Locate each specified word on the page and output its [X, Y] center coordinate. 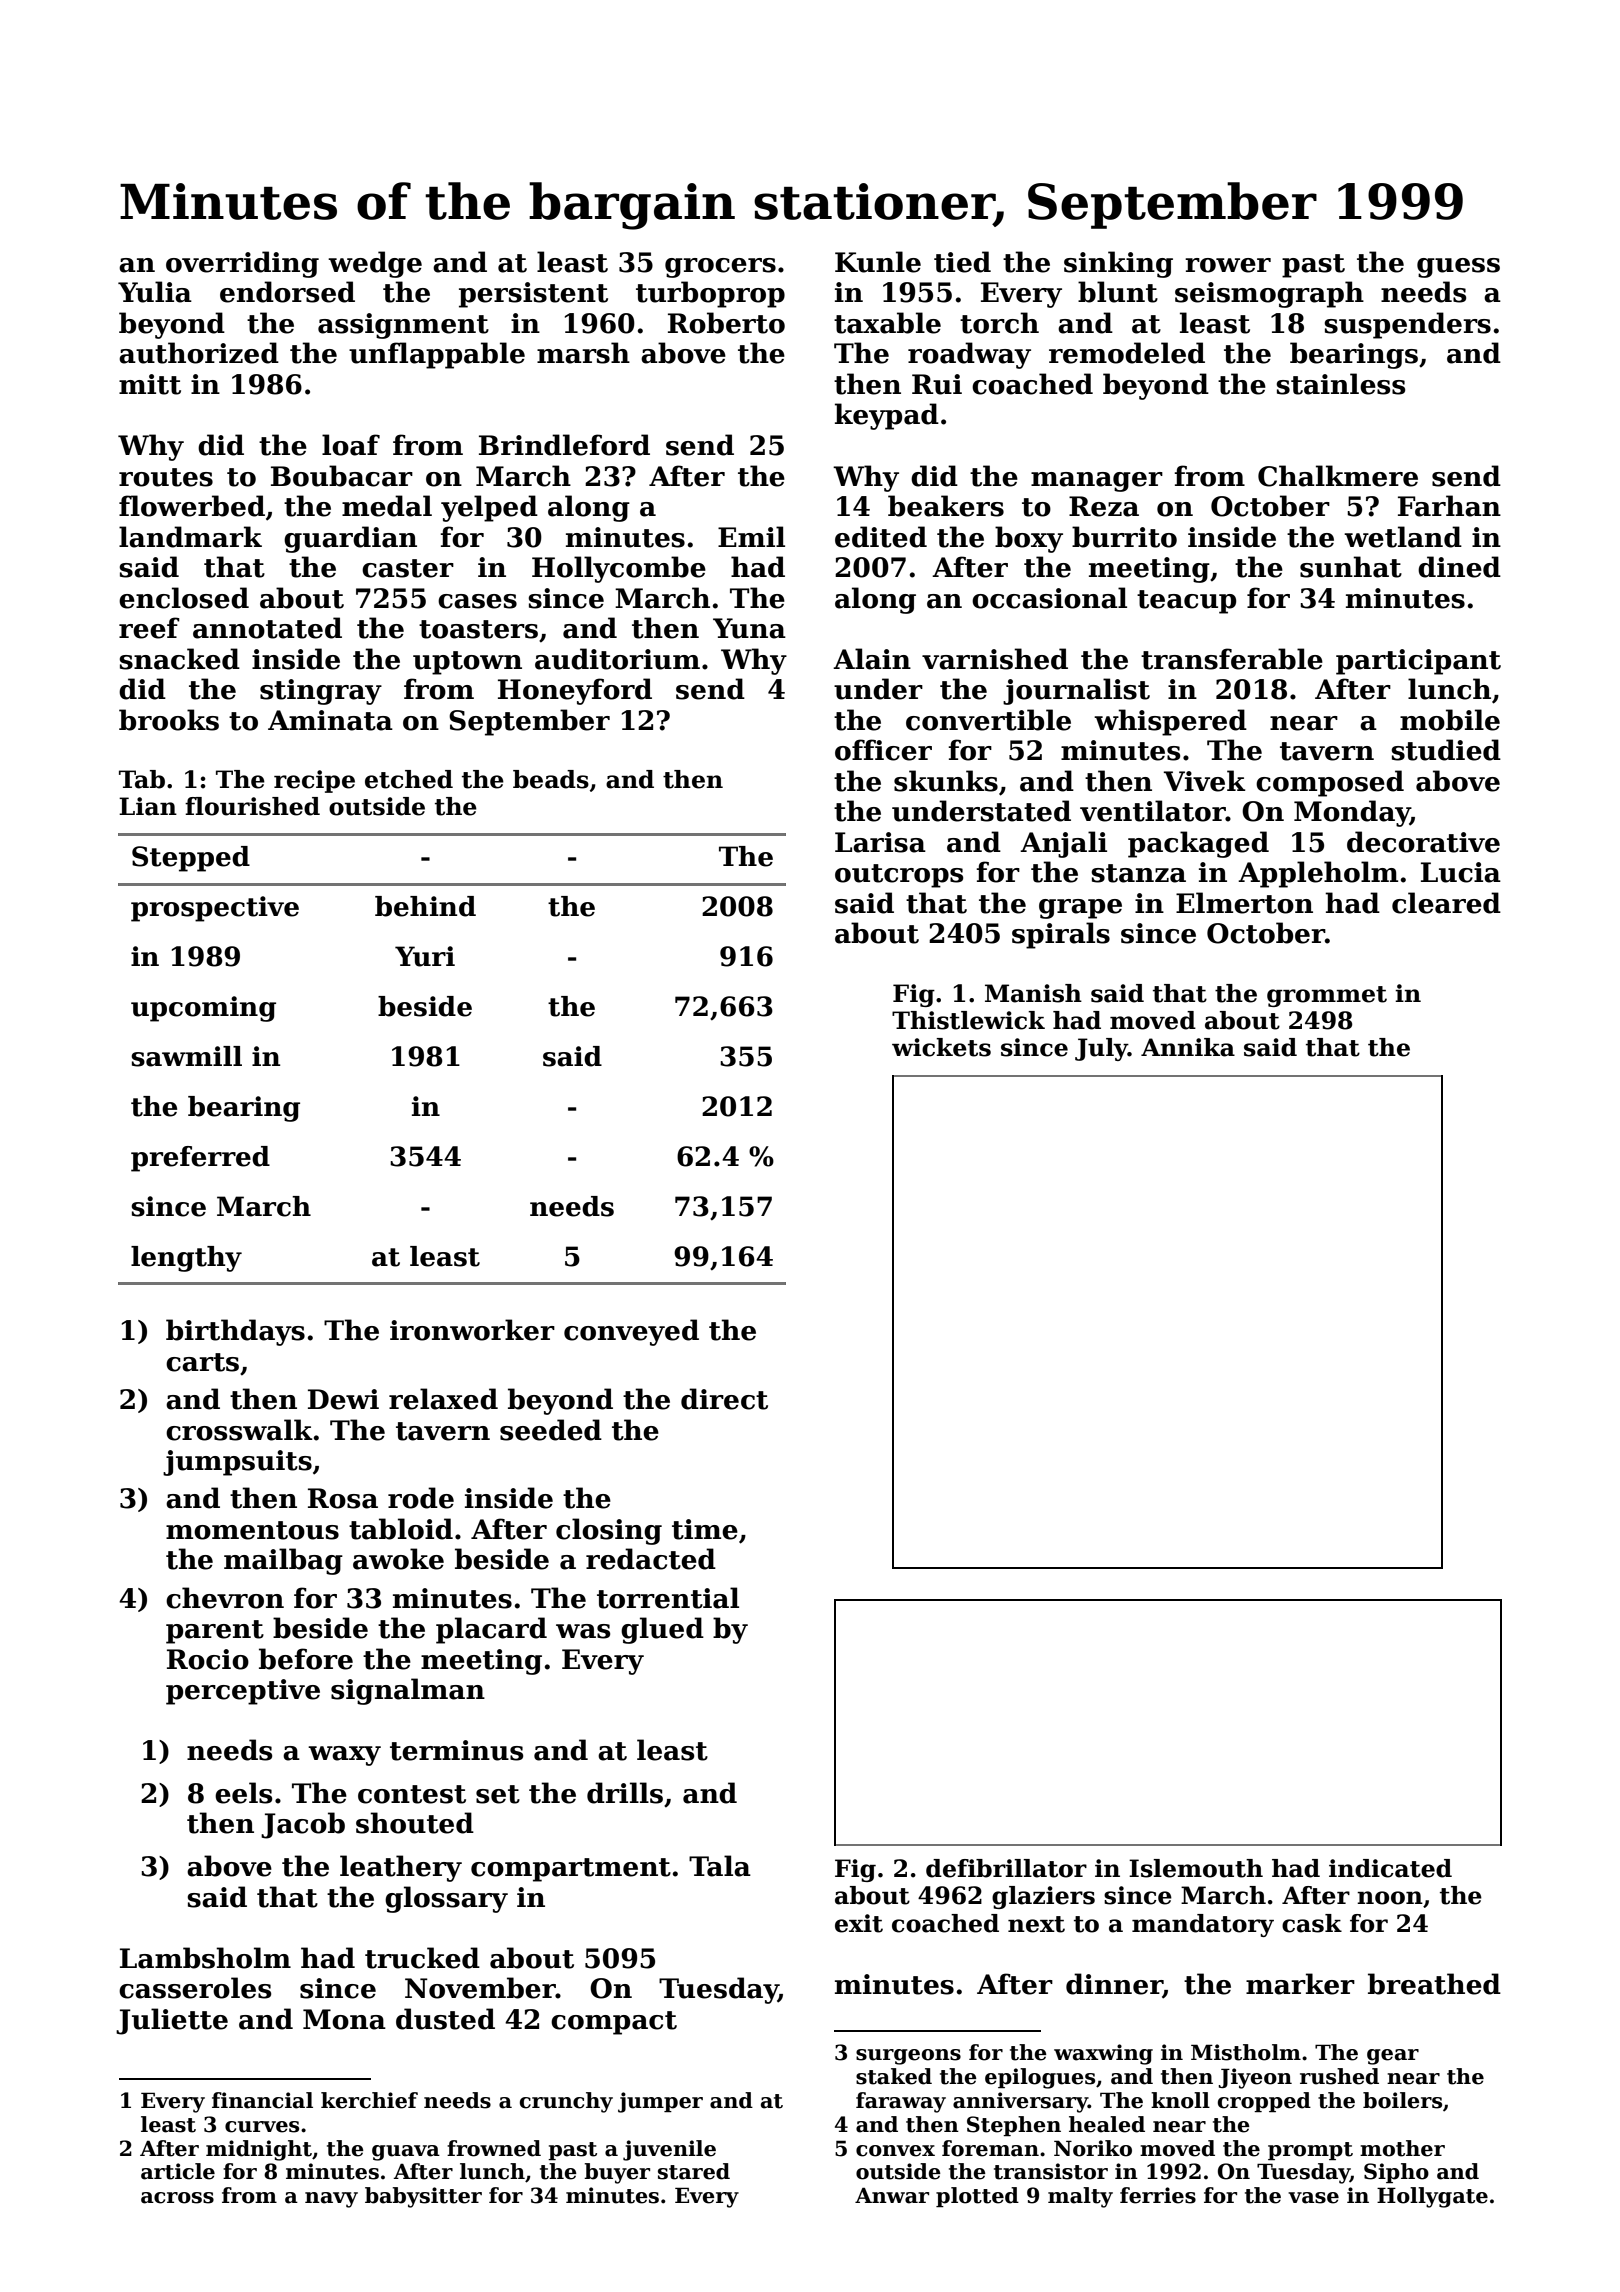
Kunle [878, 262]
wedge [375, 264]
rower [1228, 265]
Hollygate [1432, 2197]
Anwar [892, 2196]
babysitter [423, 2197]
